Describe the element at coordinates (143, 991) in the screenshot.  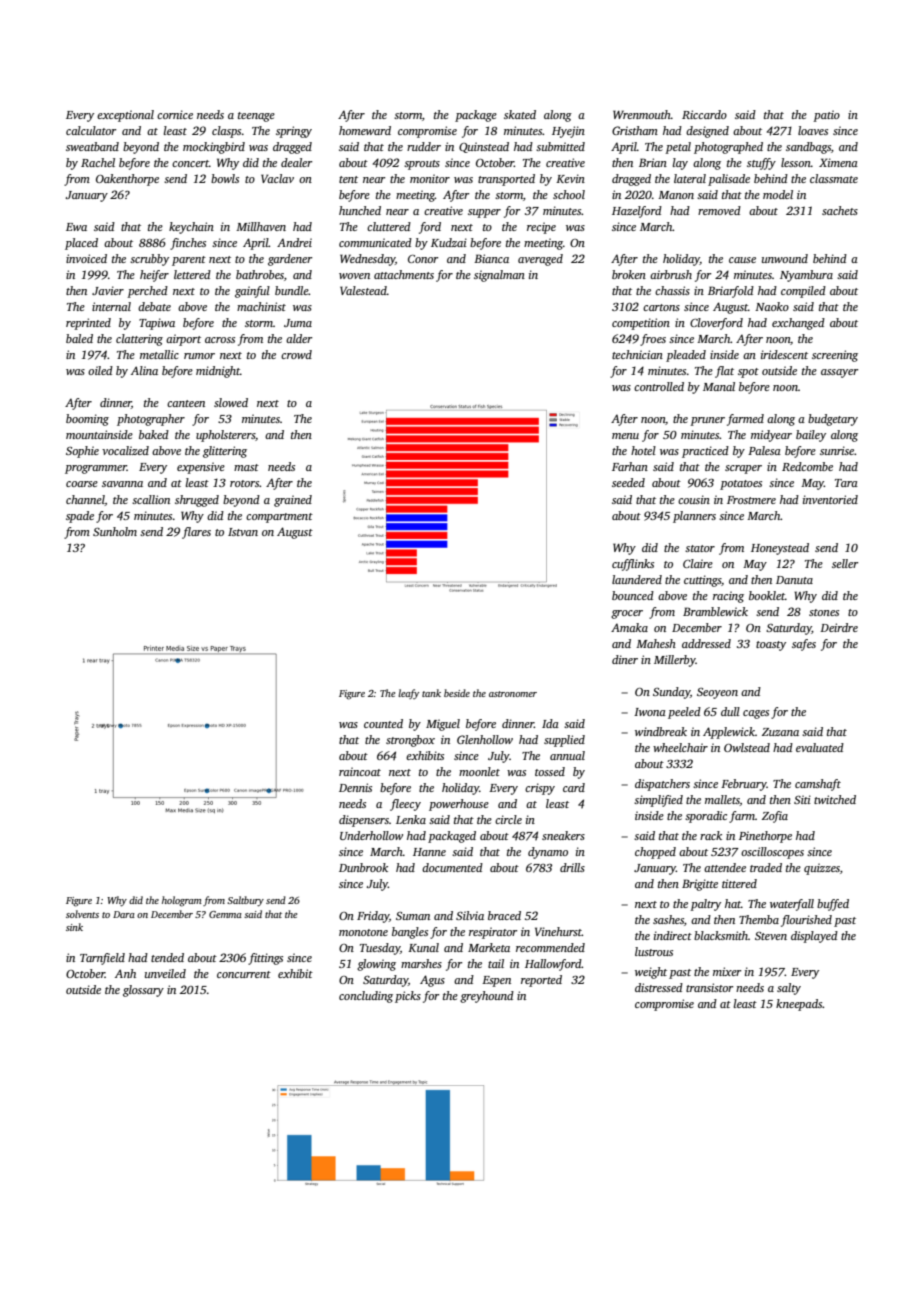
I see `glossary` at that location.
